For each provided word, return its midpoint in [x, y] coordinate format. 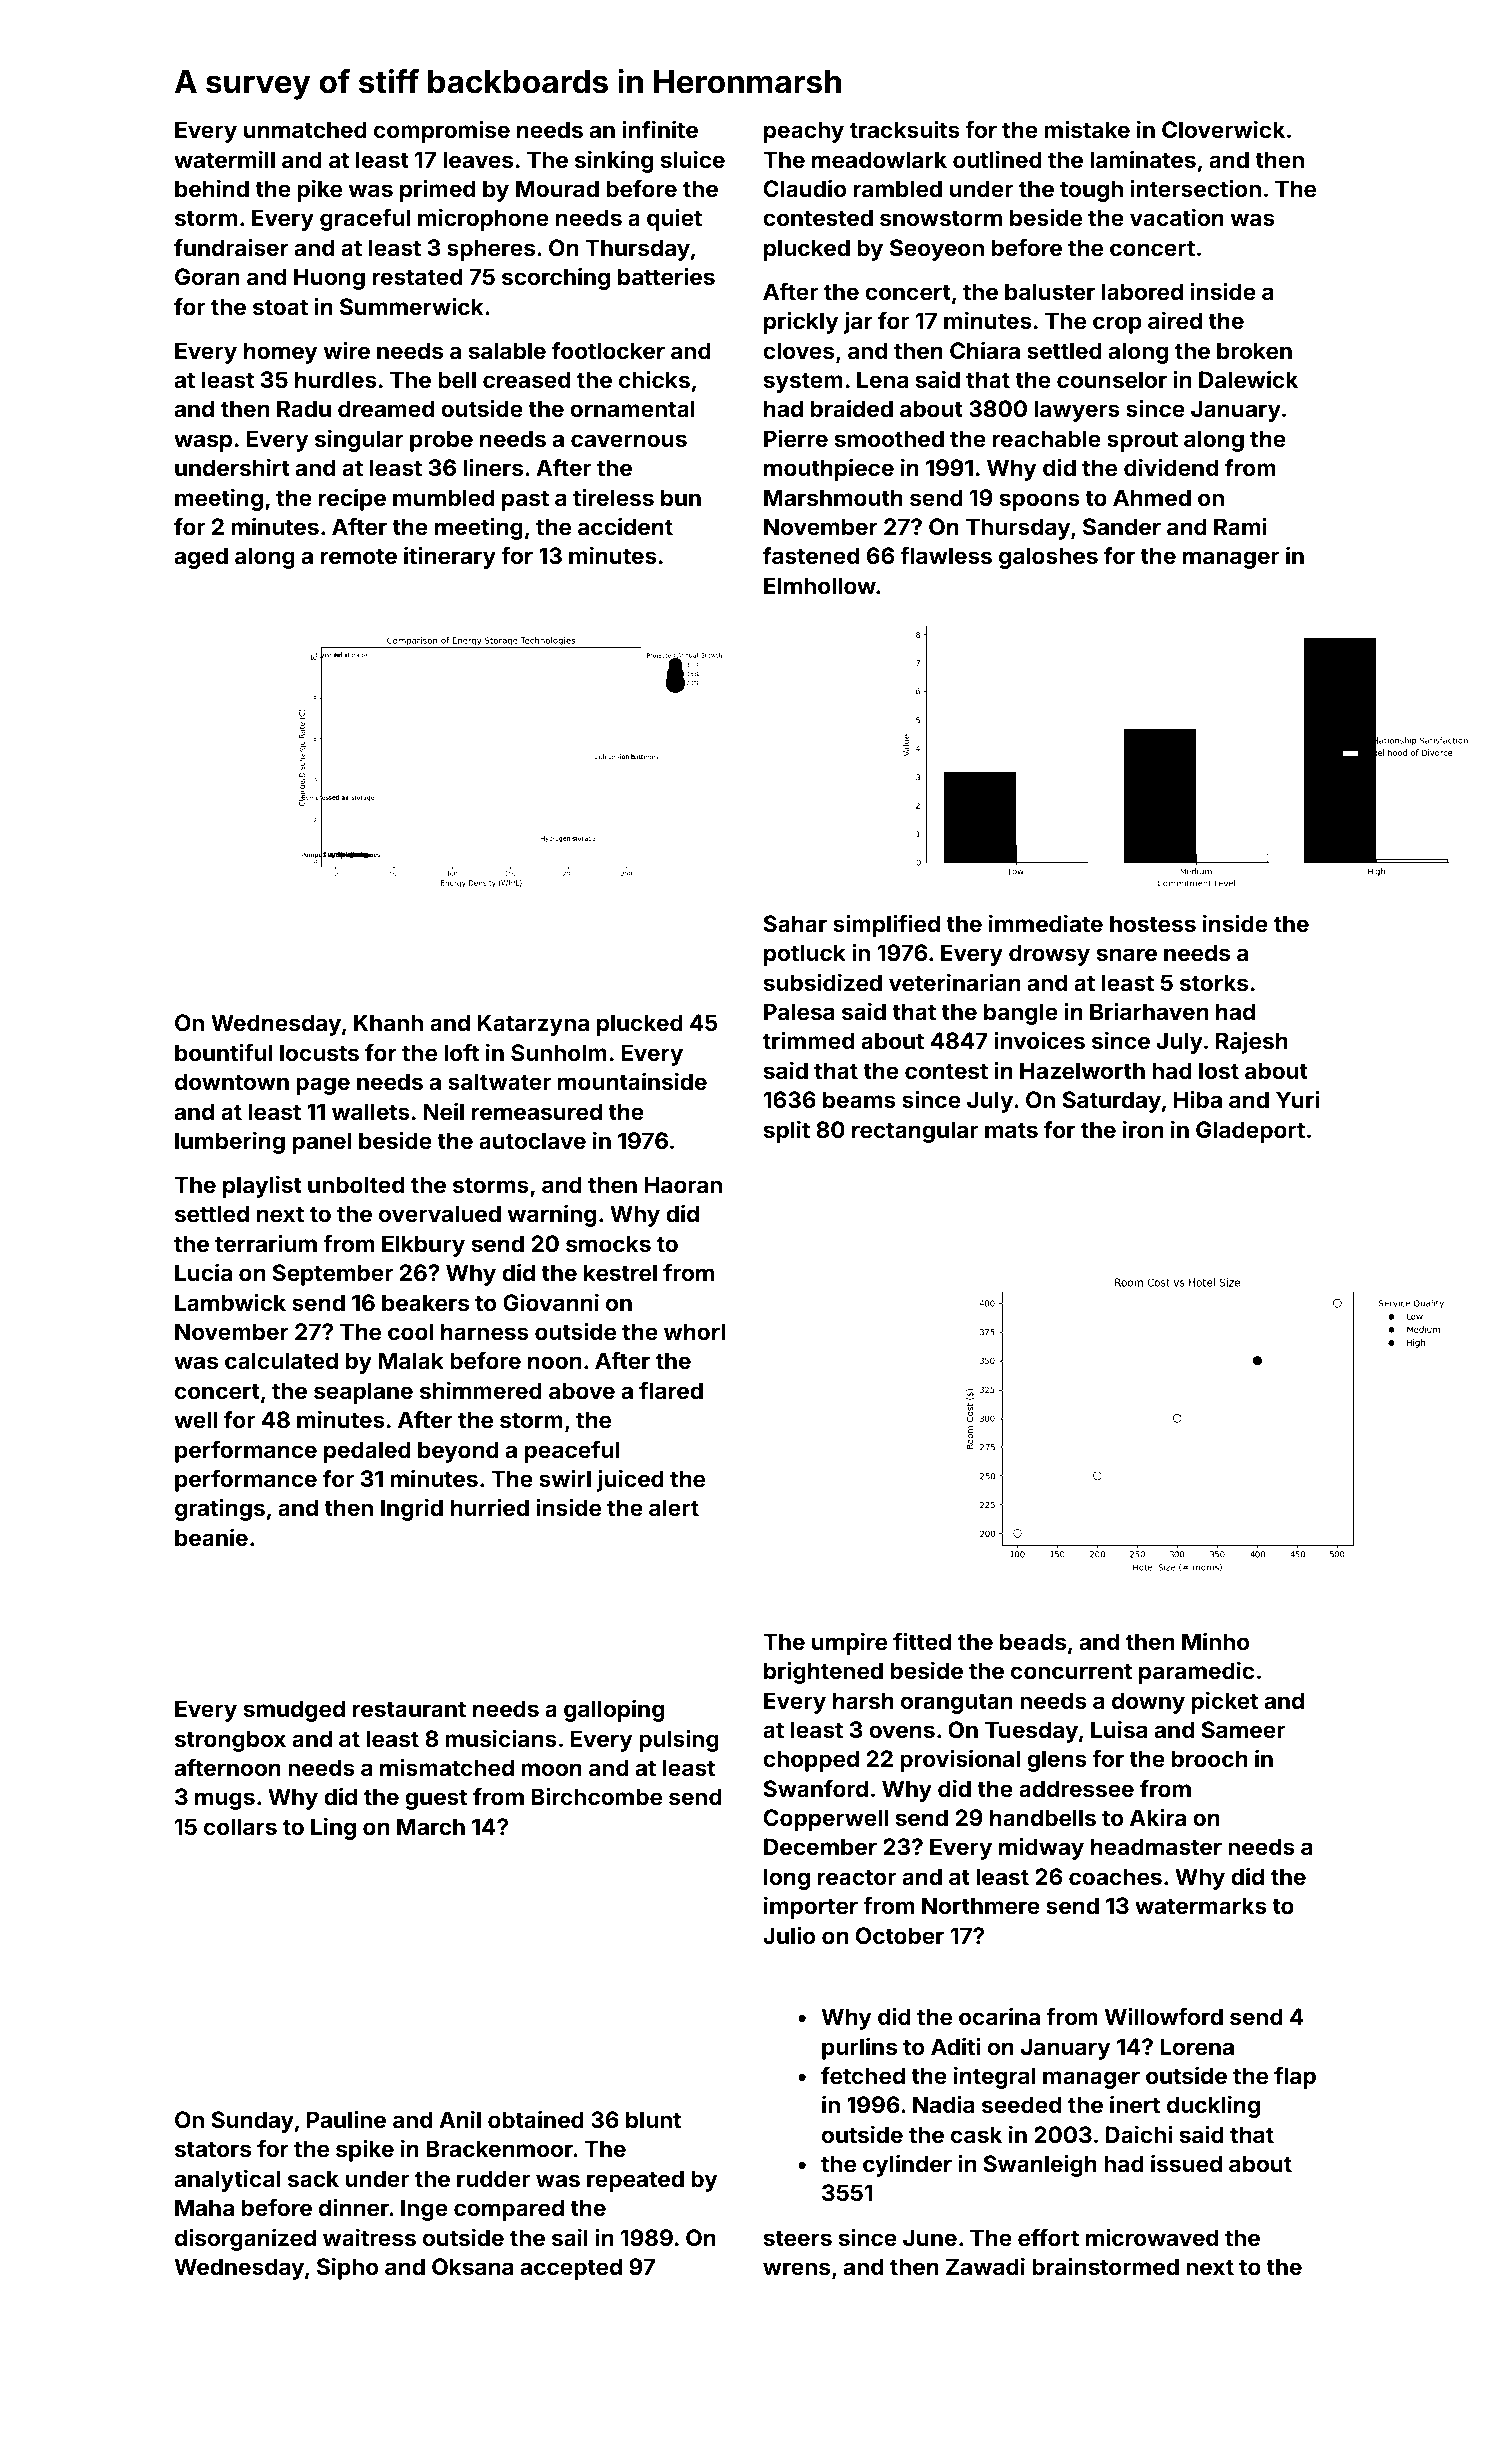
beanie [211, 1537]
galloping [614, 1710]
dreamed [386, 408]
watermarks [1201, 1905]
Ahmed [1152, 497]
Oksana [472, 2266]
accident [625, 526]
